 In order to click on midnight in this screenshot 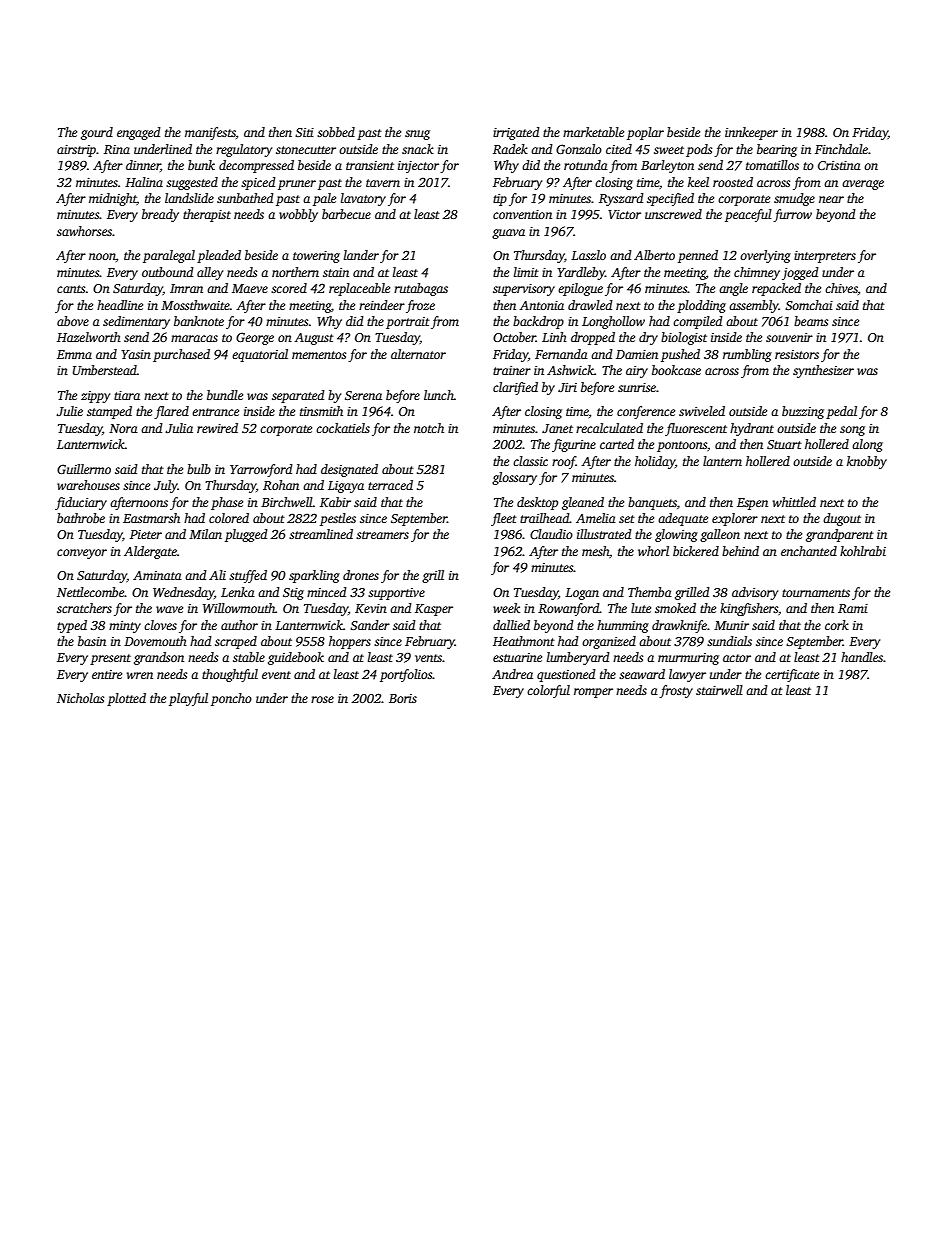, I will do `click(113, 199)`.
